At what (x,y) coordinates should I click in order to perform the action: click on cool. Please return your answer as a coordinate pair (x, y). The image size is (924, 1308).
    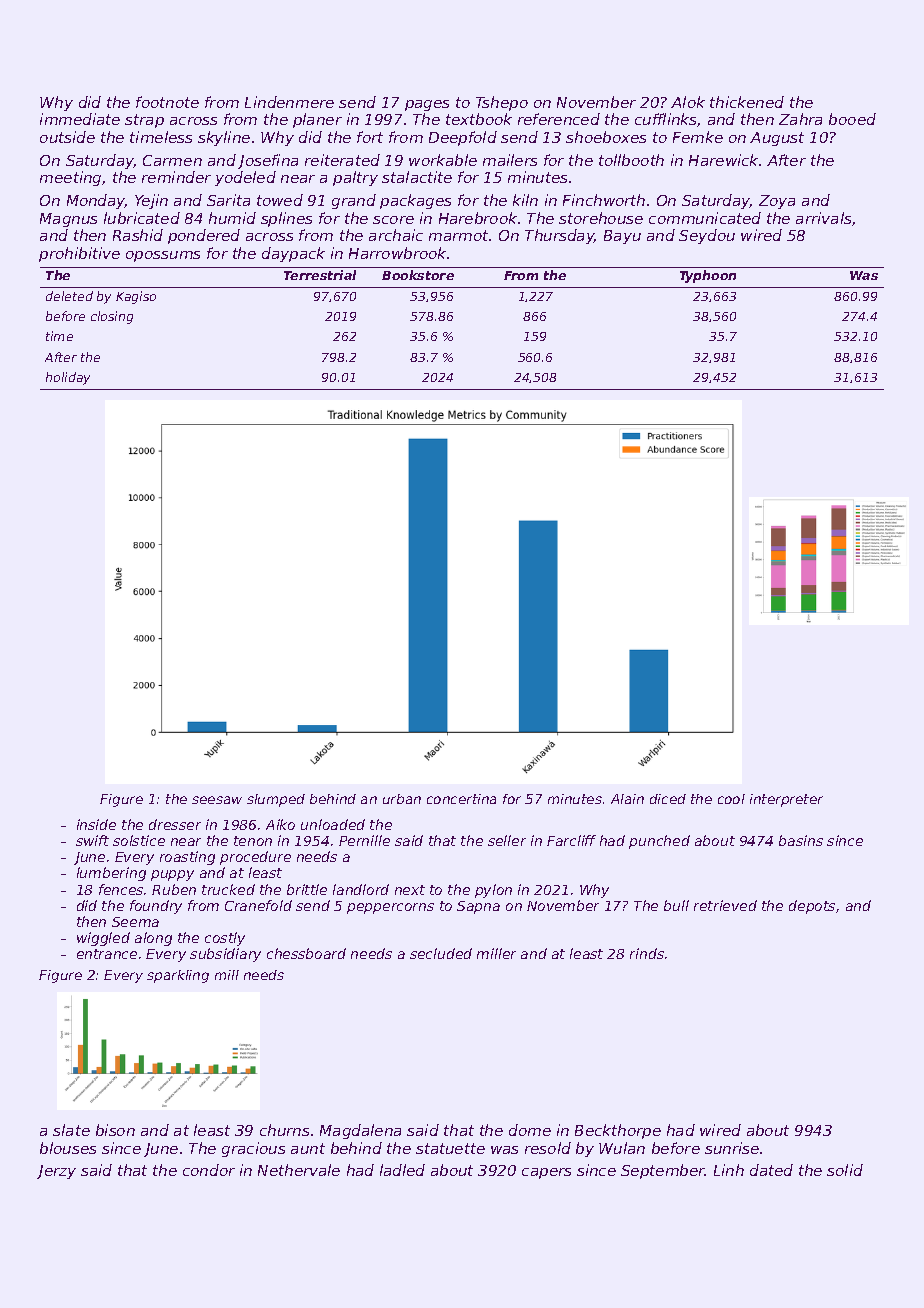
    Looking at the image, I should click on (731, 799).
